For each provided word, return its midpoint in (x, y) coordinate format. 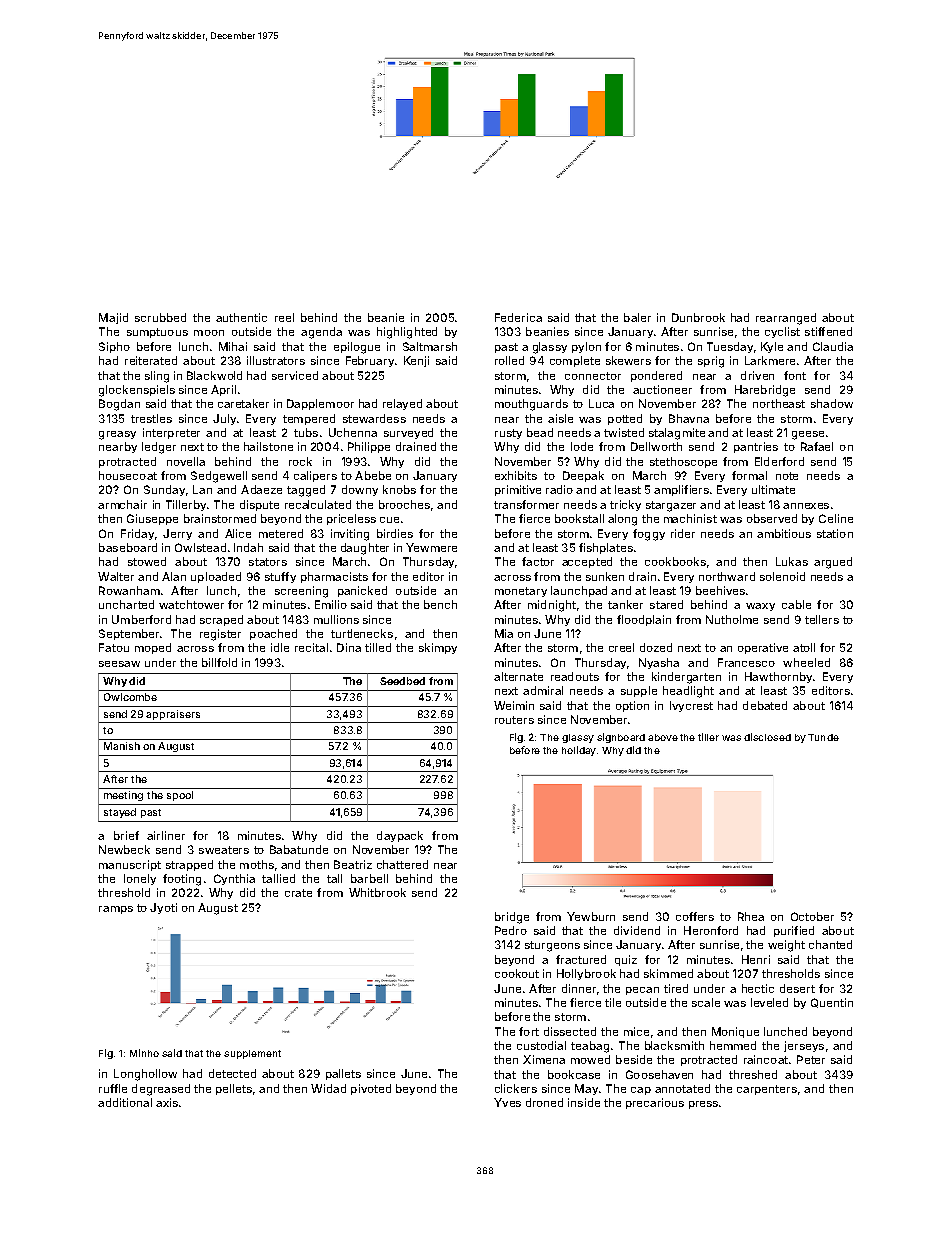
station (835, 533)
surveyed (408, 433)
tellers (822, 619)
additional (125, 1102)
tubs (306, 432)
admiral (543, 690)
